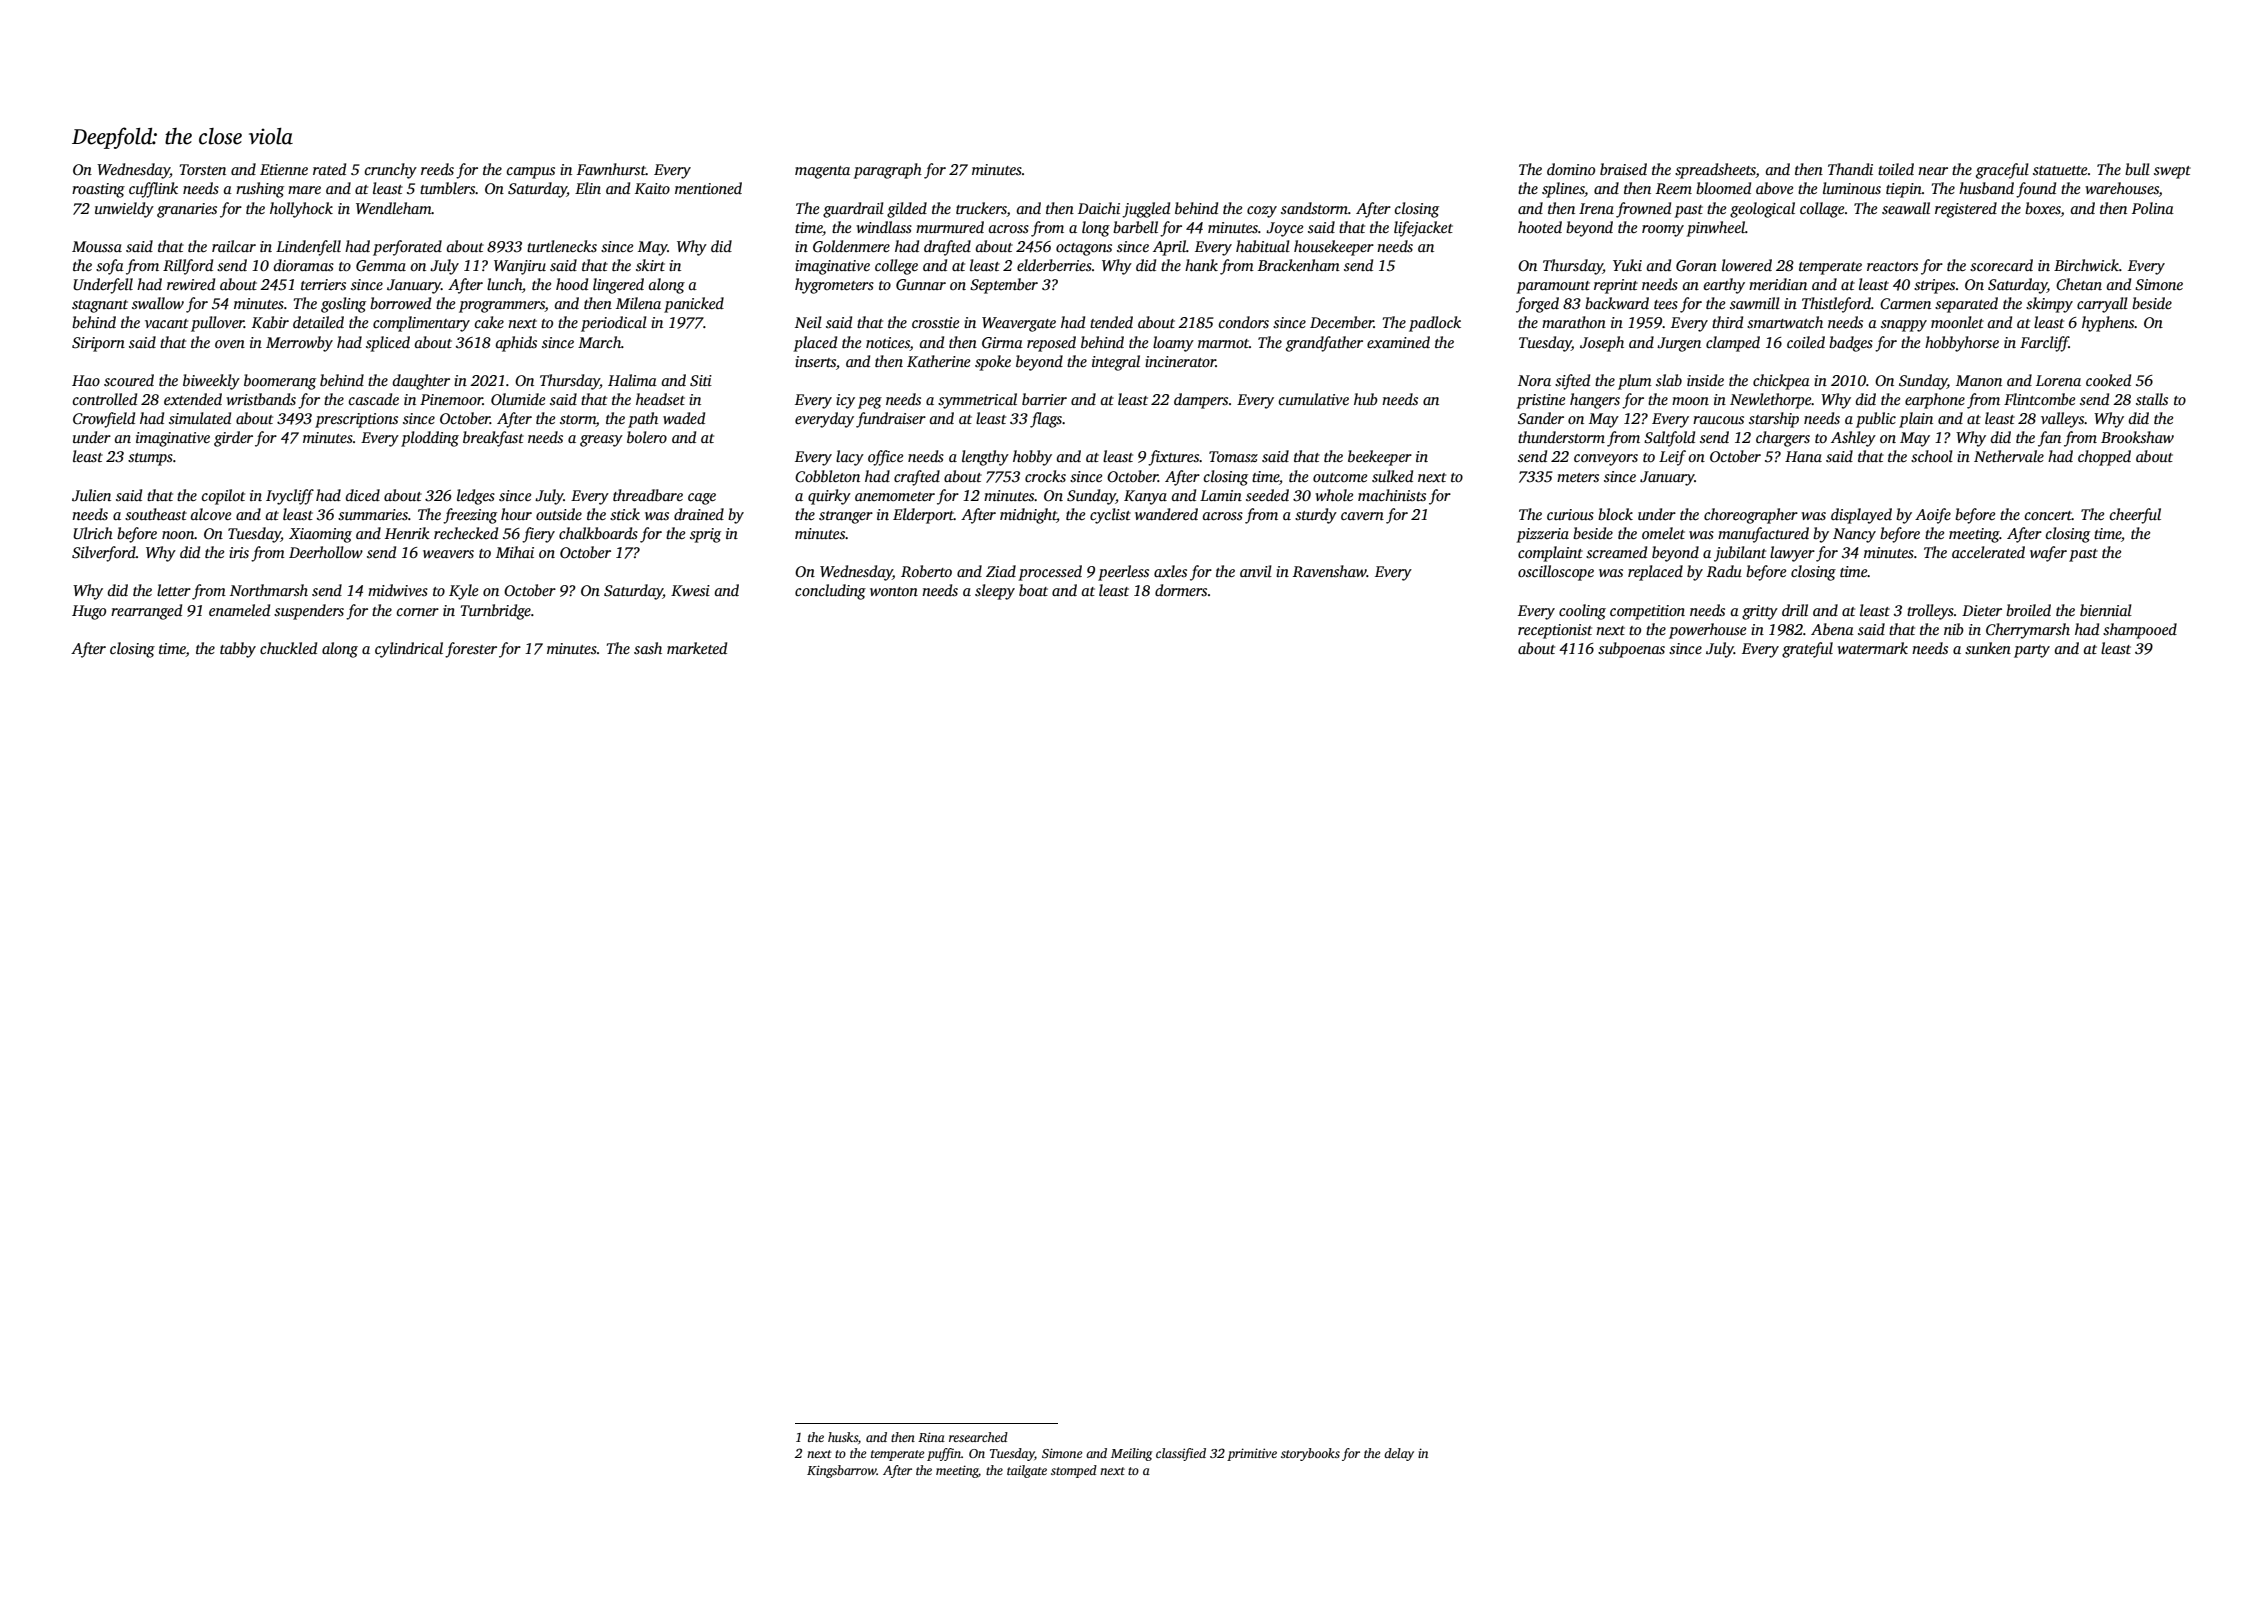 The height and width of the screenshot is (1601, 2263). I want to click on Kingsbarrow, so click(842, 1471).
